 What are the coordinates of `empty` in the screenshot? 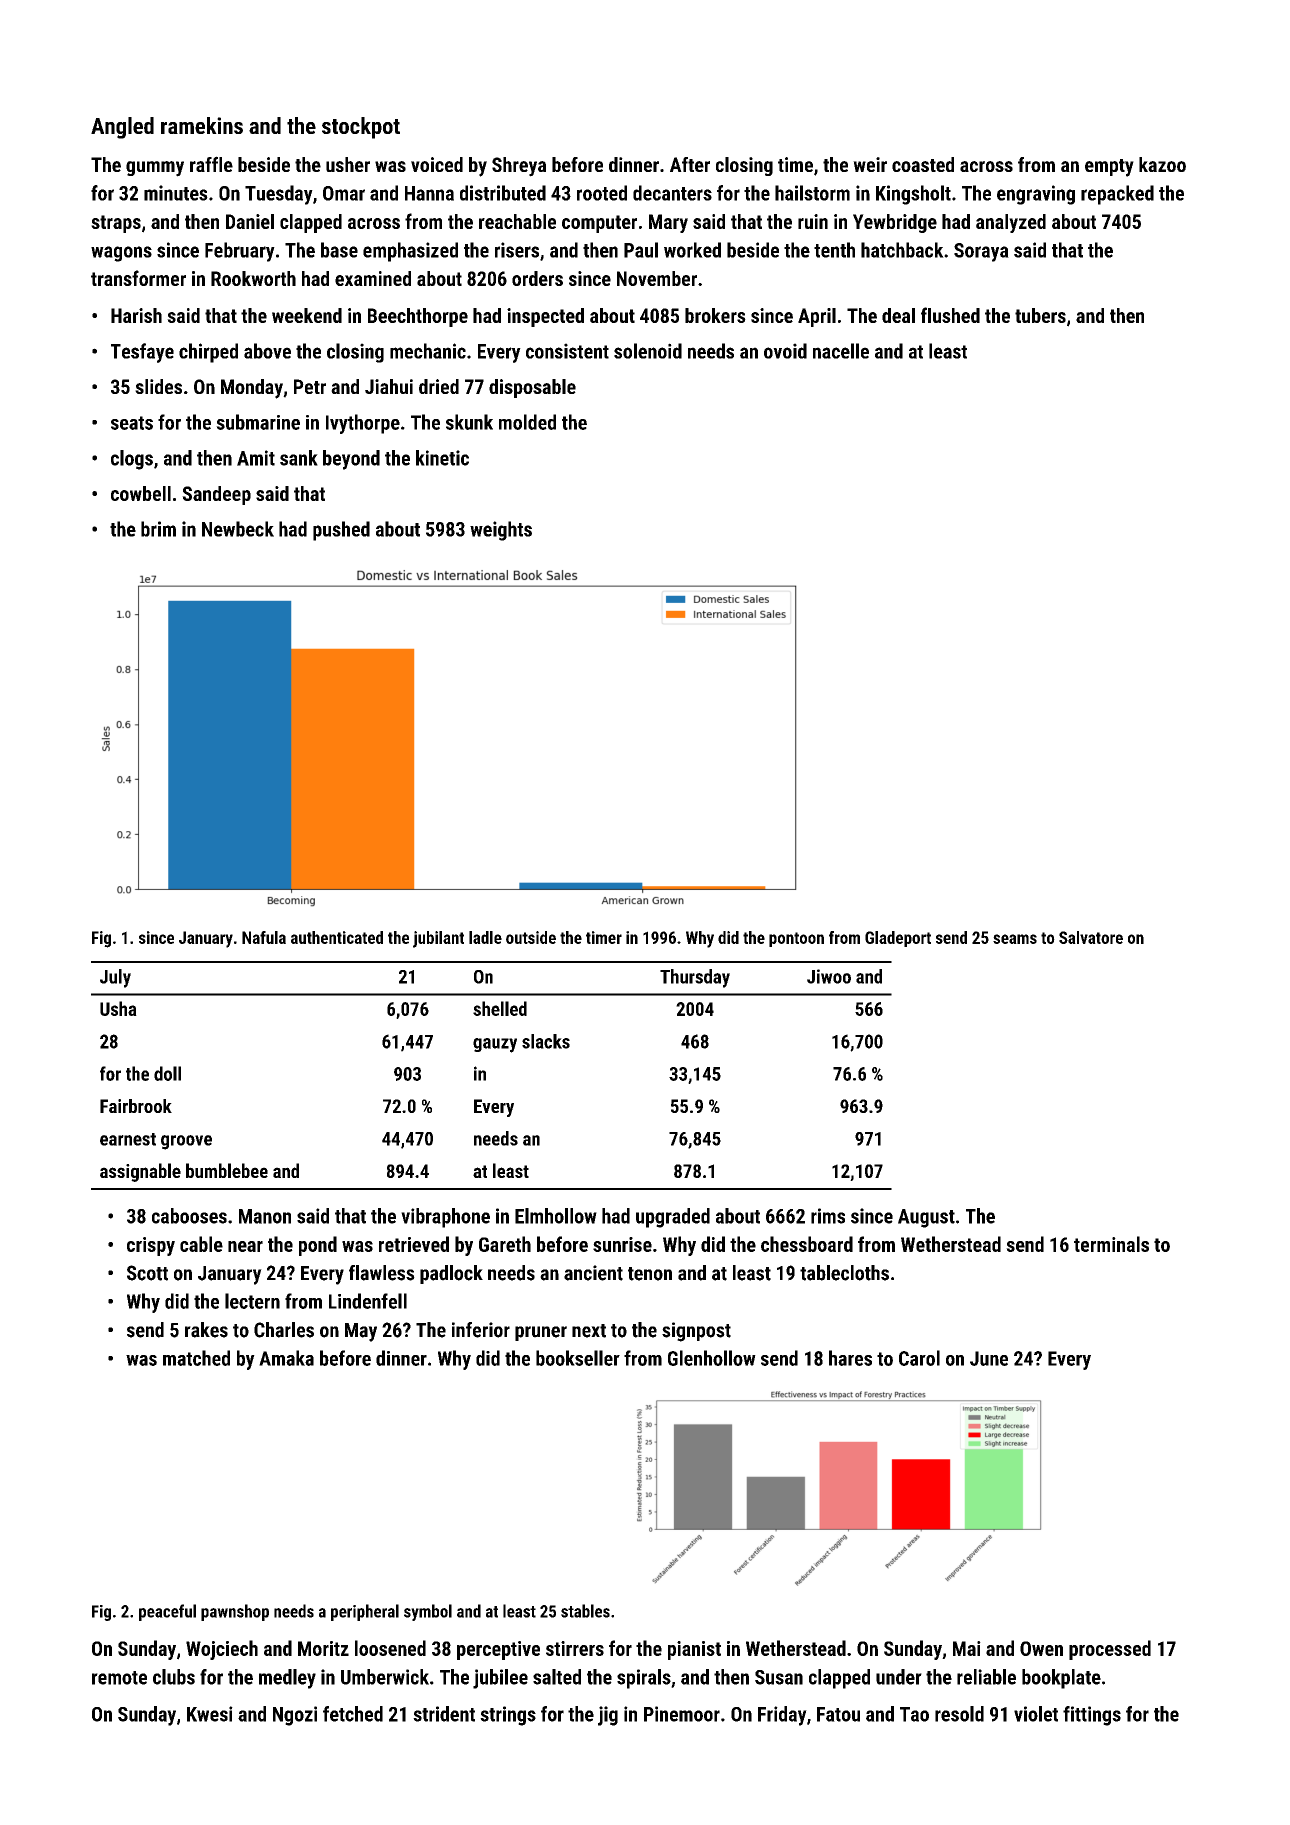 It's located at (1109, 168).
